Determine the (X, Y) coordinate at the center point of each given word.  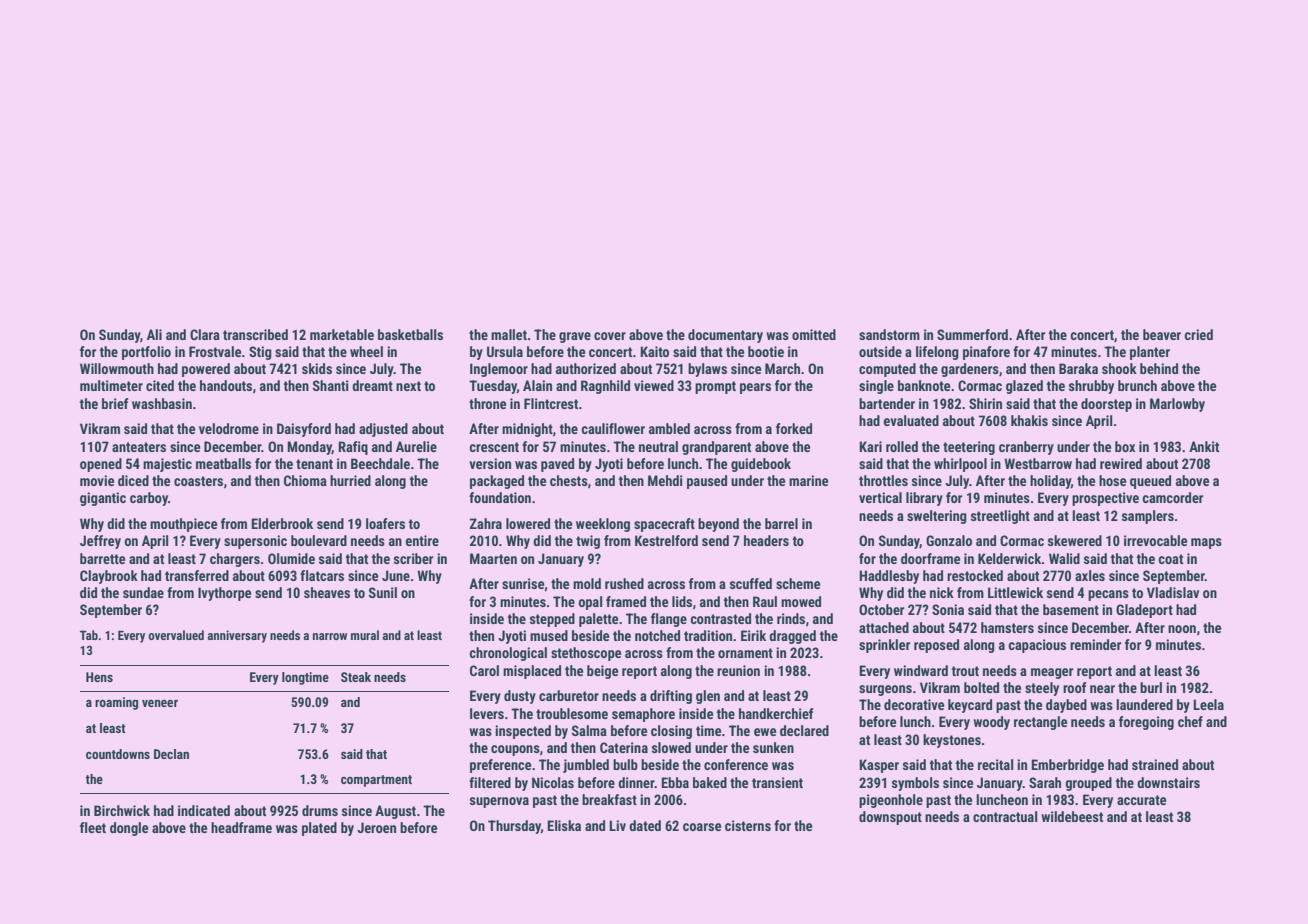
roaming (116, 703)
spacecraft (664, 525)
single (876, 387)
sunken (773, 747)
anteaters (139, 447)
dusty (520, 697)
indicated (204, 810)
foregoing (1146, 723)
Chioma (305, 480)
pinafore (986, 353)
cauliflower (613, 428)
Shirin (985, 403)
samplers (1148, 517)
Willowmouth (117, 368)
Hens (99, 677)
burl (1151, 687)
